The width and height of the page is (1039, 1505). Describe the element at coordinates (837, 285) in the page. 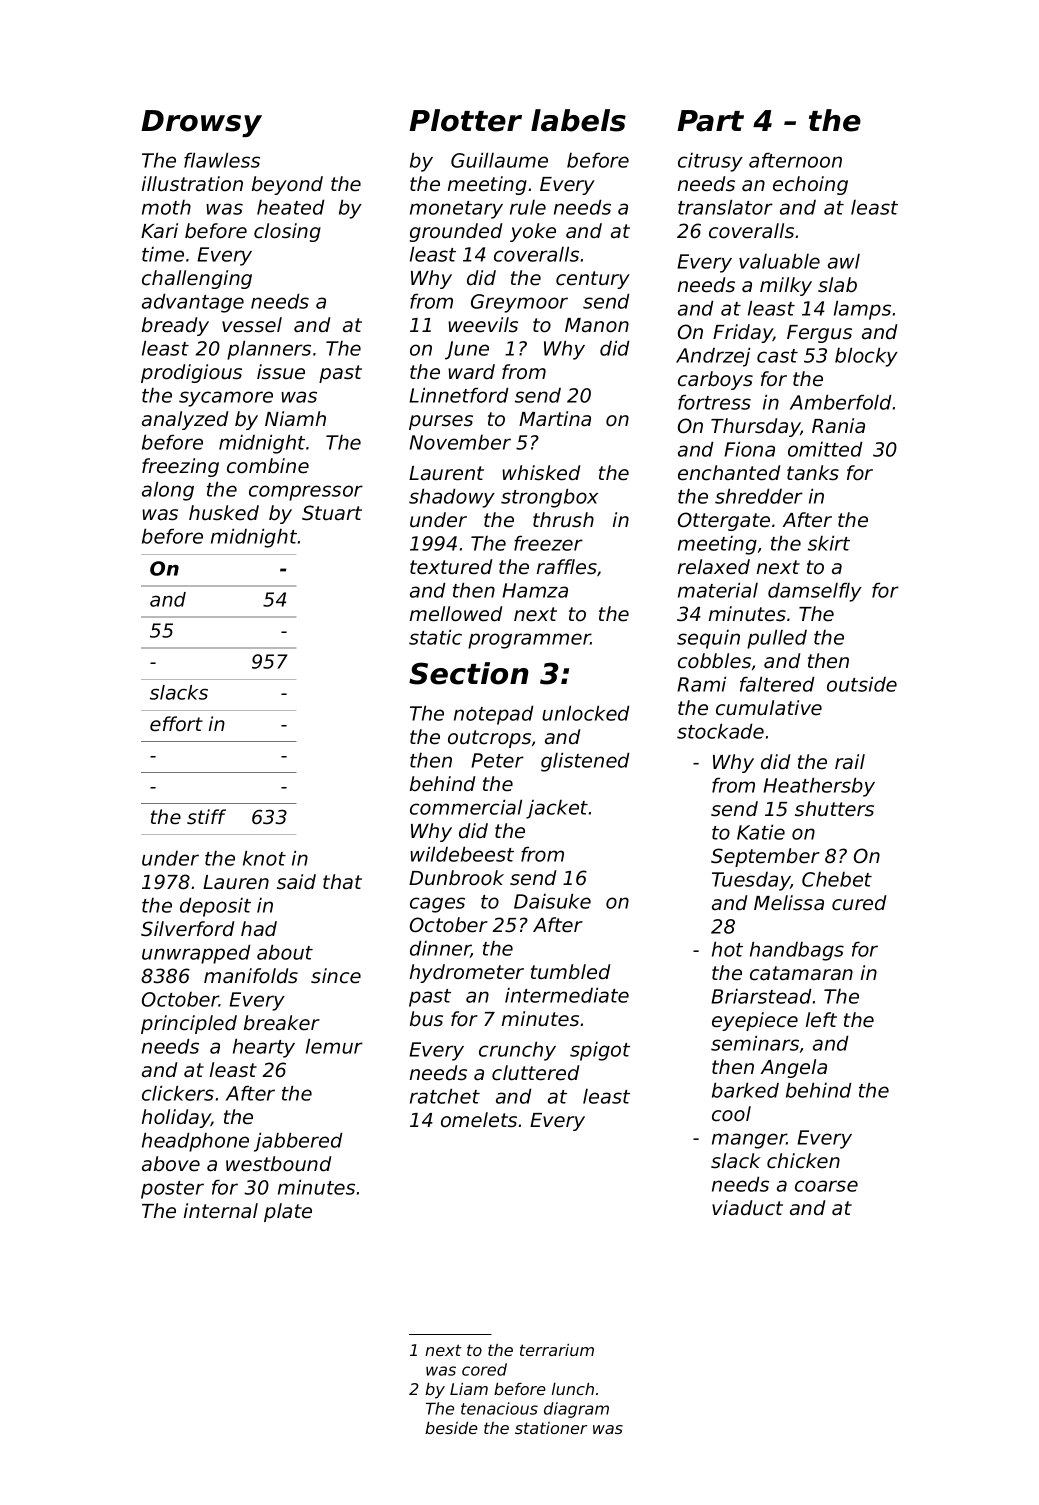

I see `slab` at that location.
